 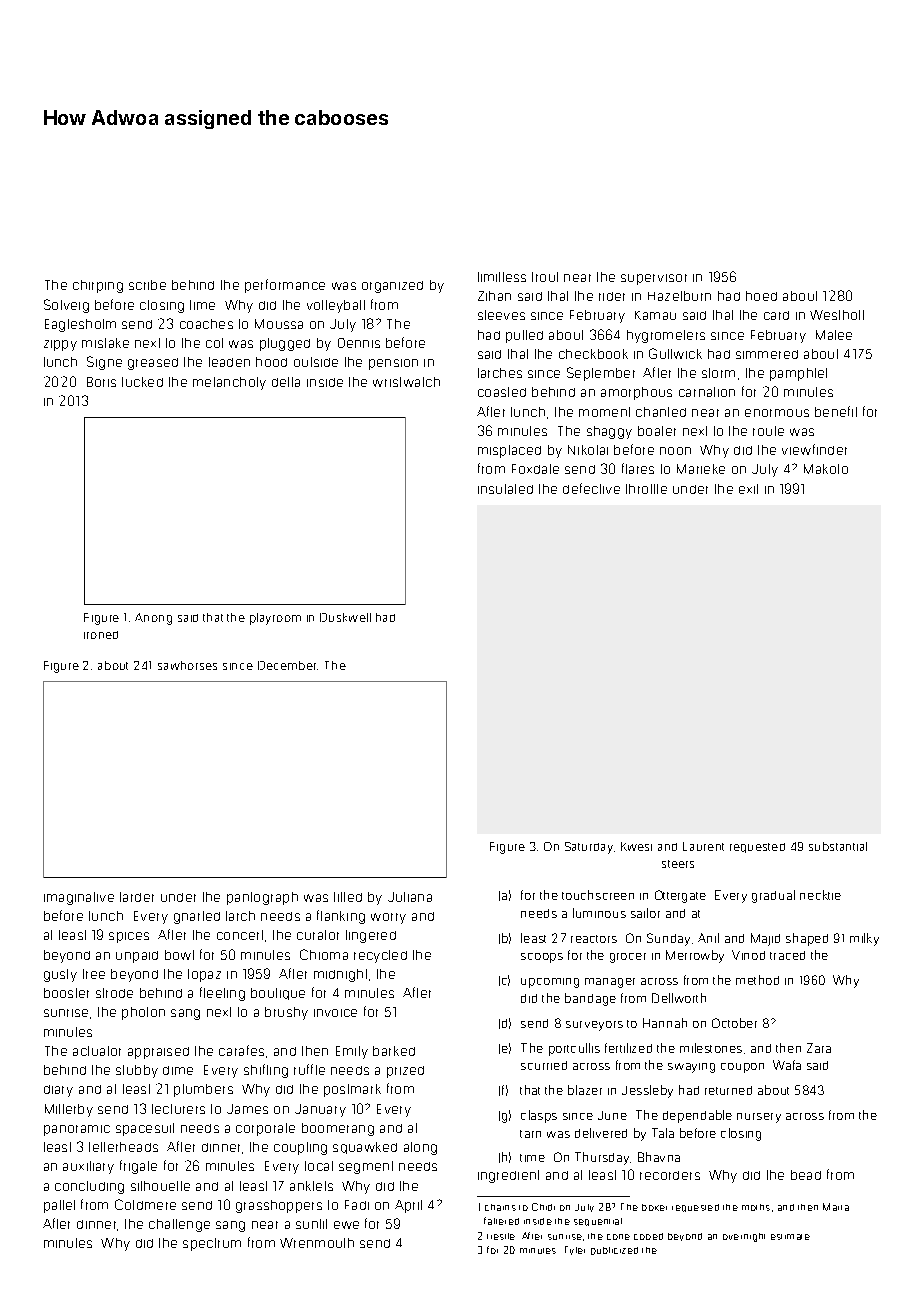 I want to click on plumbers, so click(x=203, y=1090).
